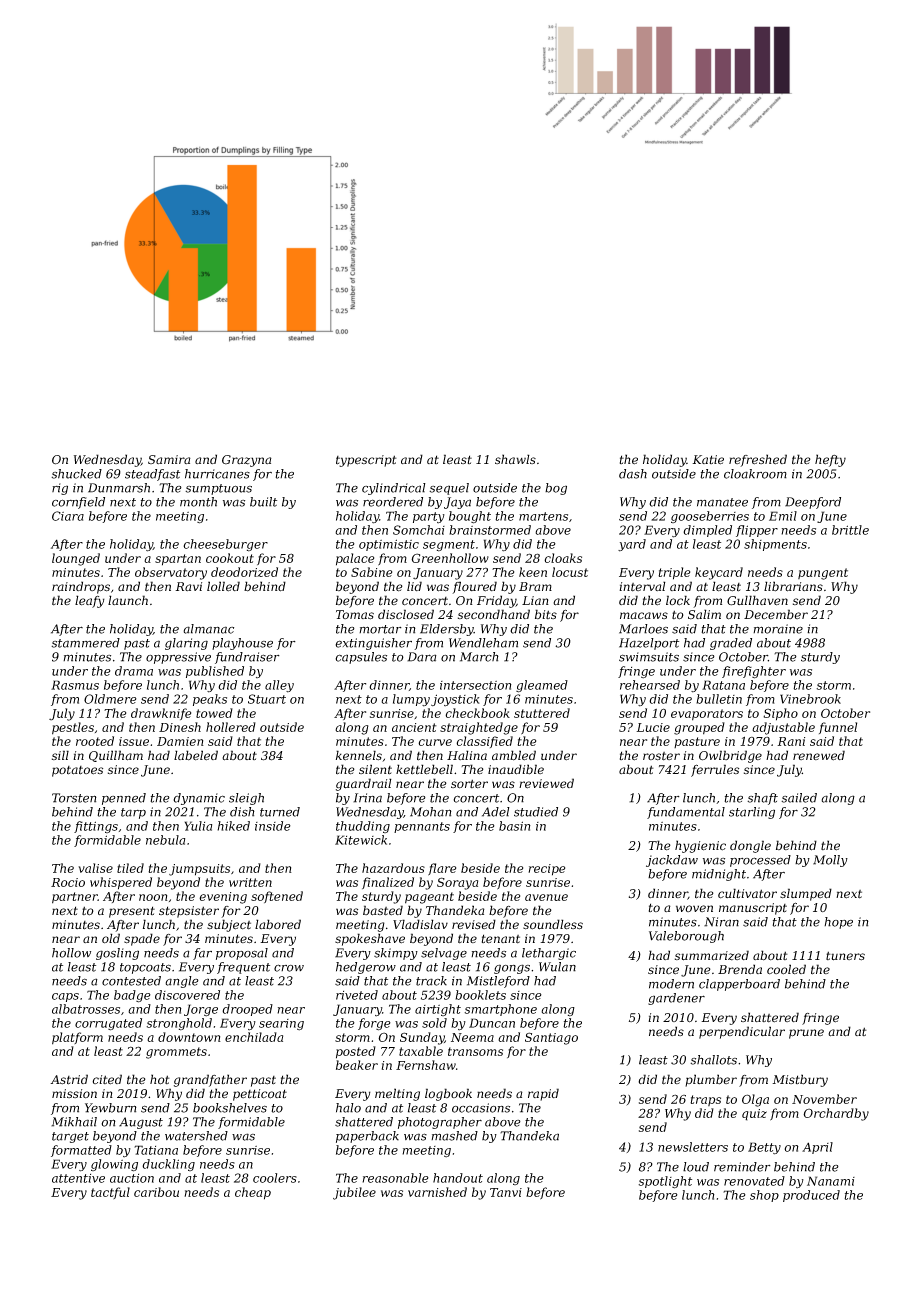 The height and width of the screenshot is (1308, 924). What do you see at coordinates (671, 984) in the screenshot?
I see `modern` at bounding box center [671, 984].
